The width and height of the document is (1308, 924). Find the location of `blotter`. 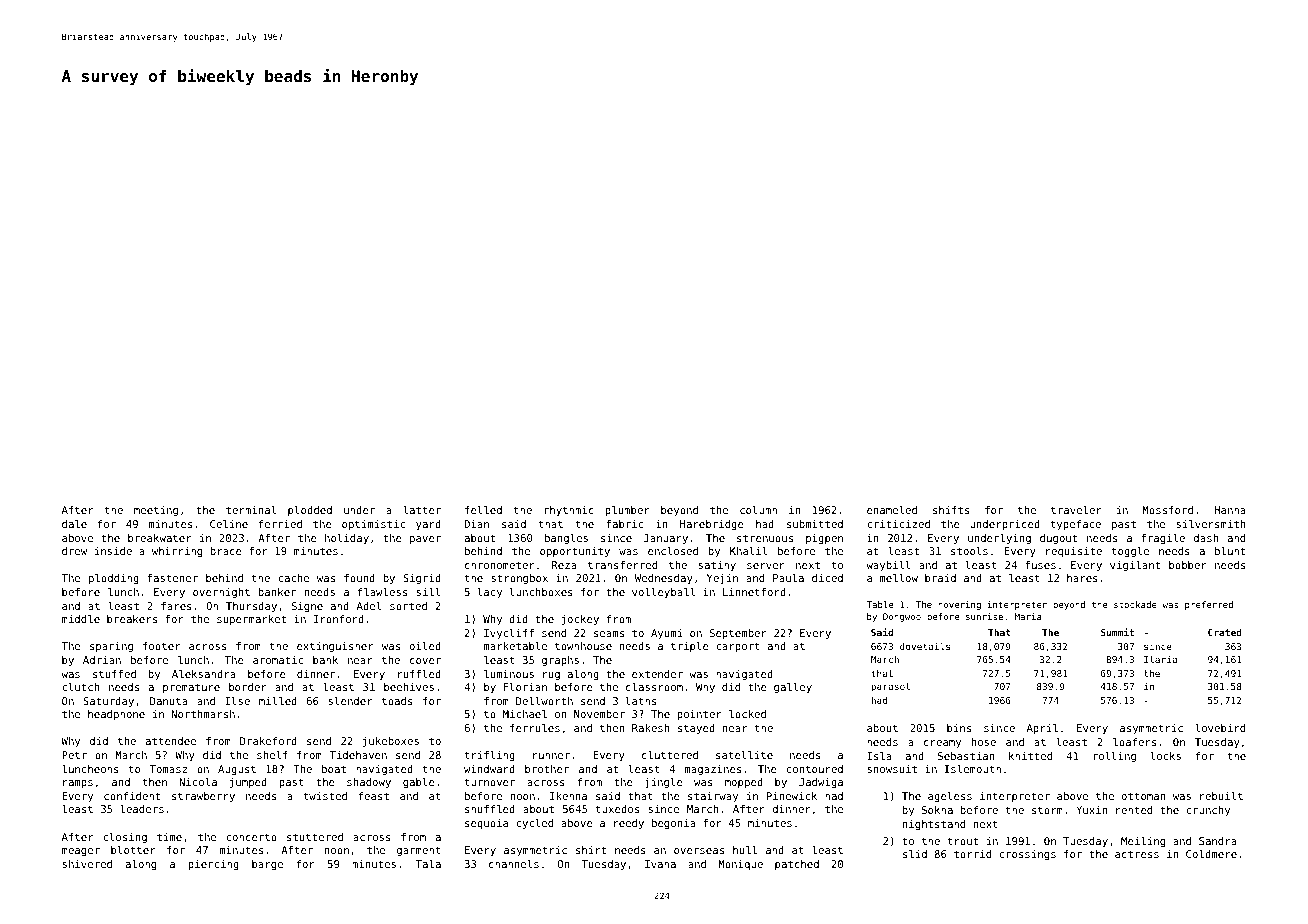

blotter is located at coordinates (133, 850).
